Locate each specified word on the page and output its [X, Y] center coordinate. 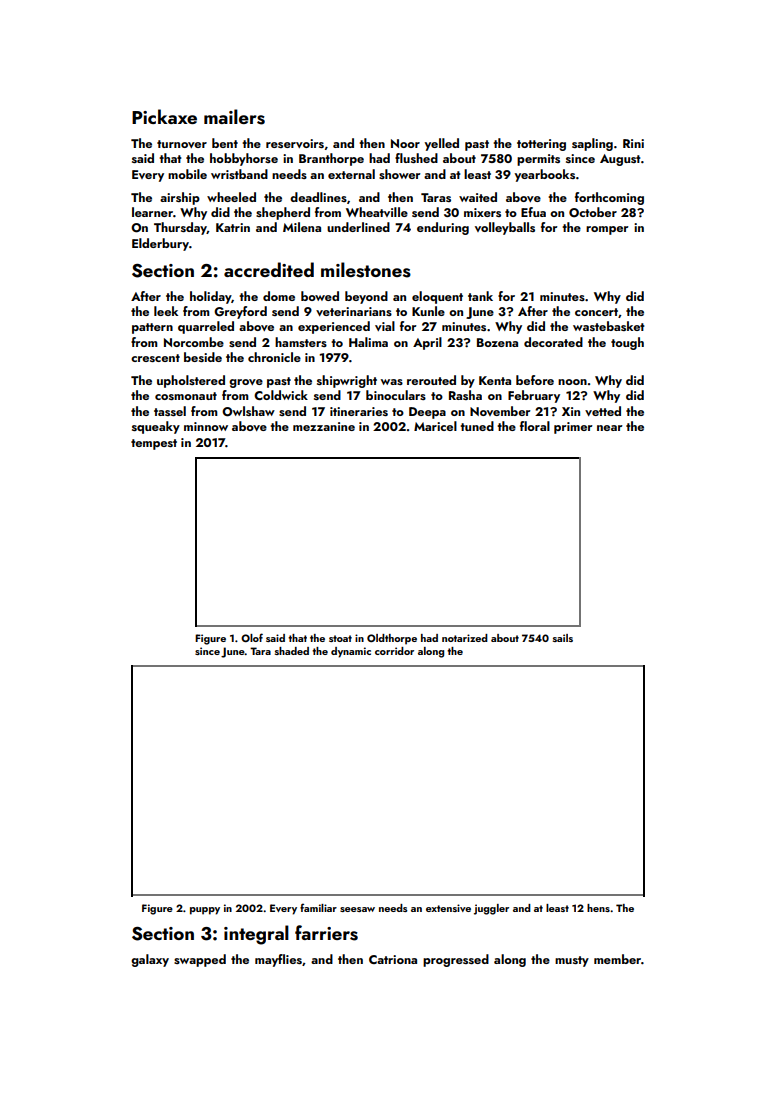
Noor [405, 143]
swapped [200, 960]
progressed [456, 960]
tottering [541, 145]
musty [572, 961]
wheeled [231, 197]
